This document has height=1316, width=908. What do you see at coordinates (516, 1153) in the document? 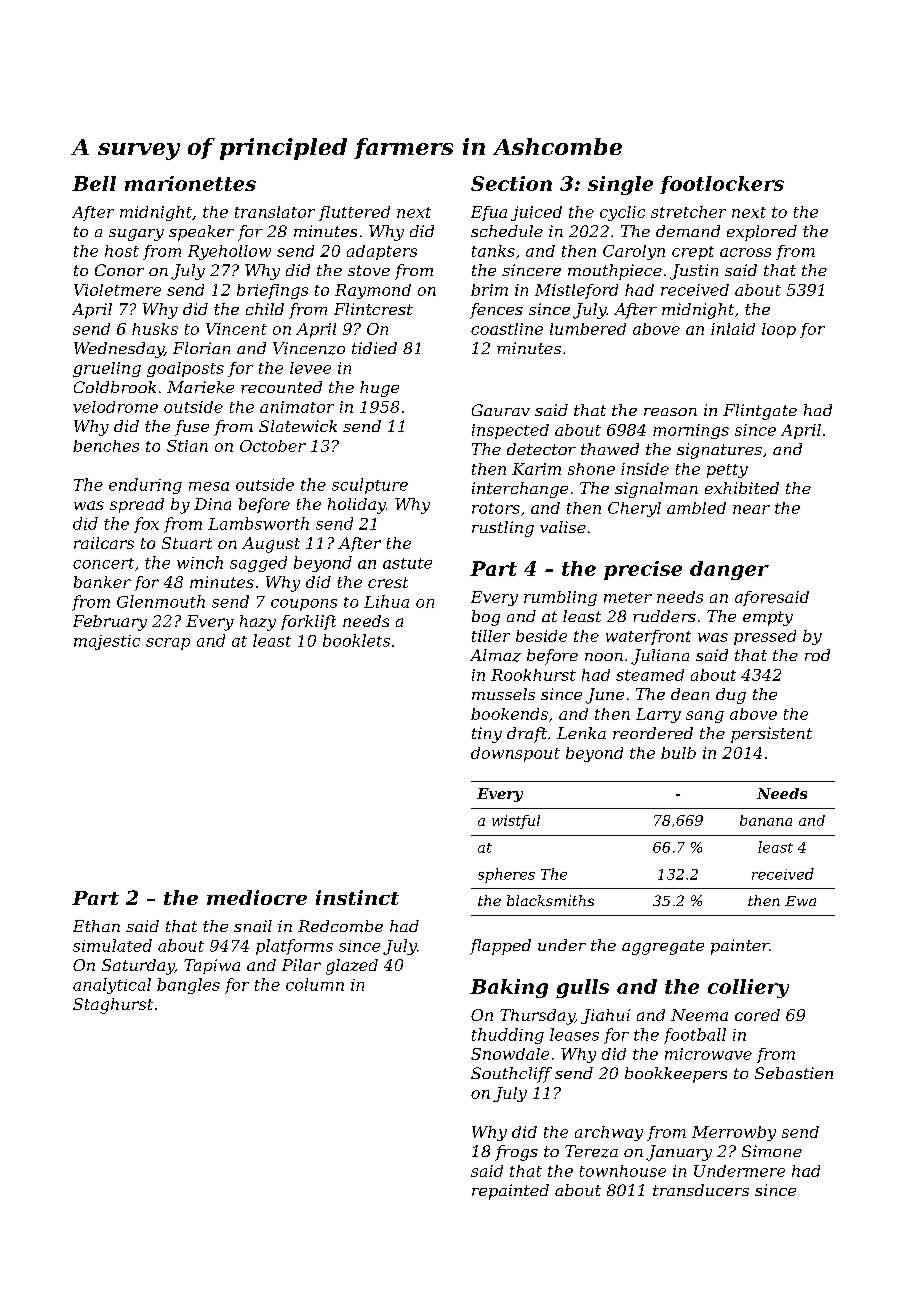
I see `frogs` at bounding box center [516, 1153].
